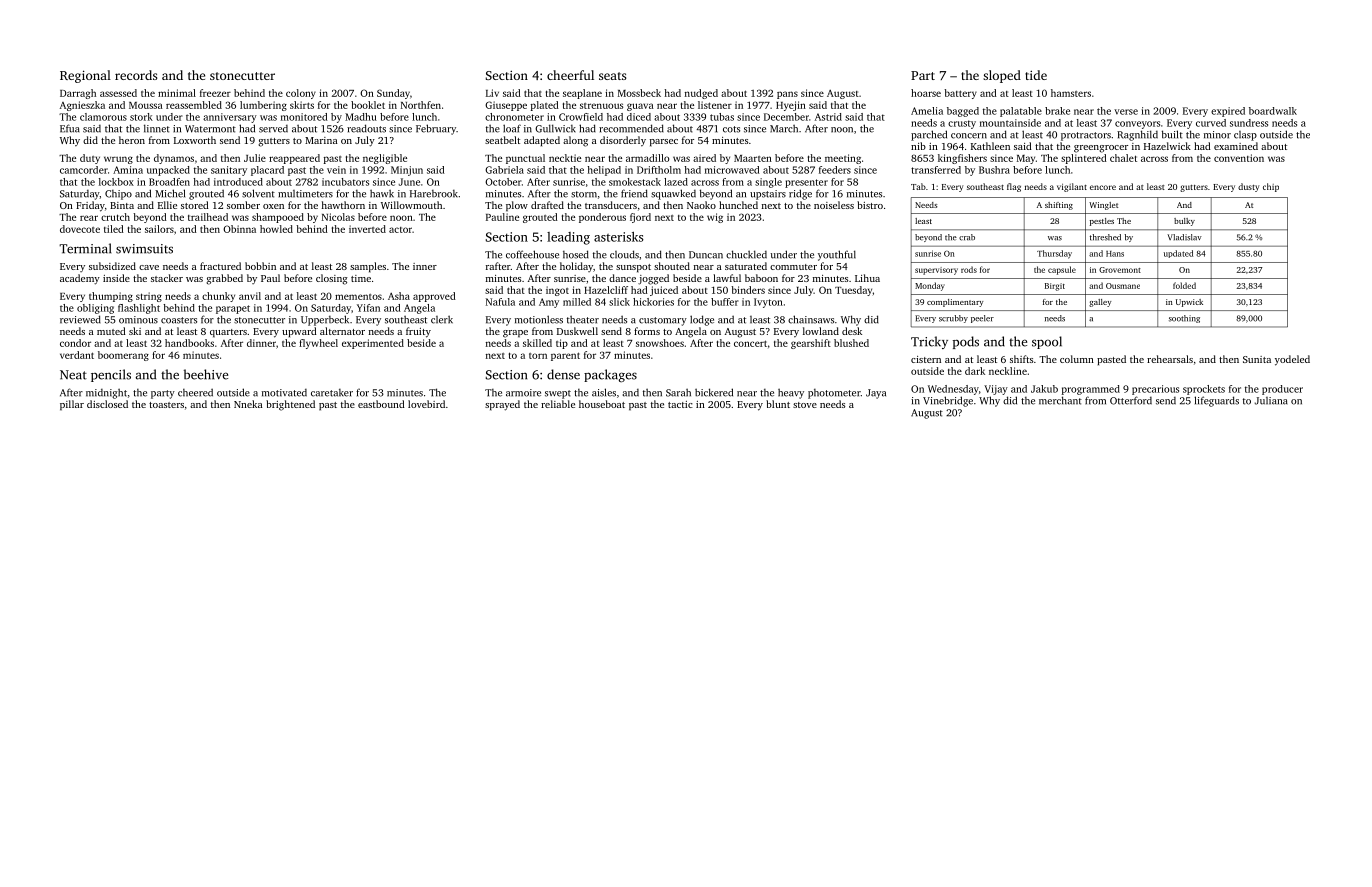 This screenshot has width=1372, height=887. I want to click on beehive, so click(206, 374).
